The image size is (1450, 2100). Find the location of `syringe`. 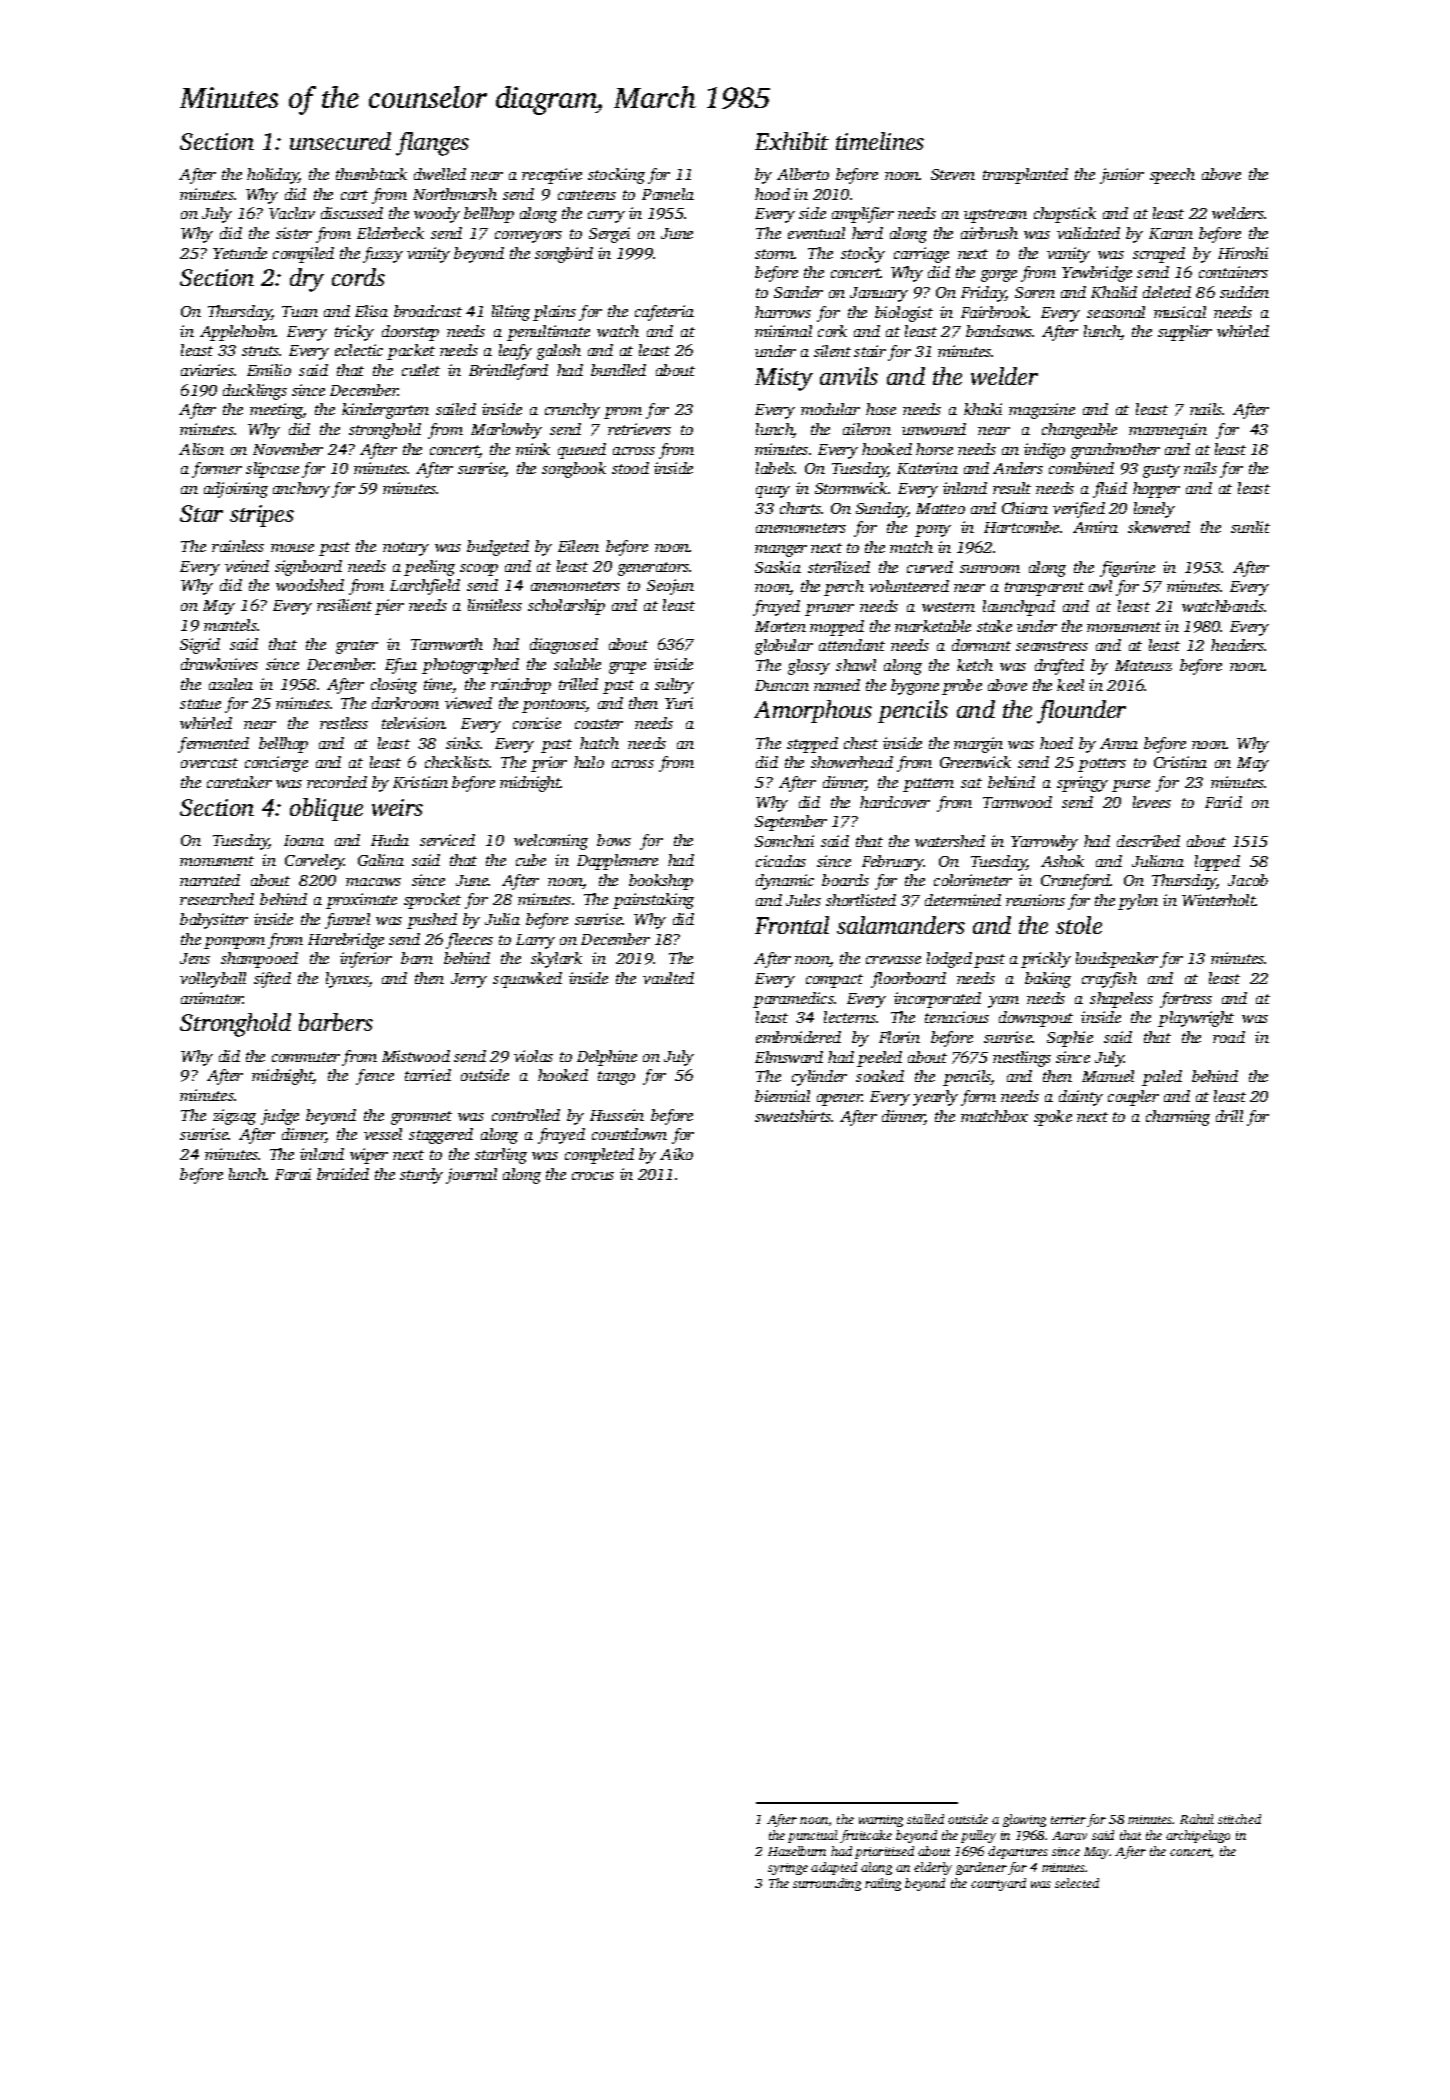

syringe is located at coordinates (788, 1869).
